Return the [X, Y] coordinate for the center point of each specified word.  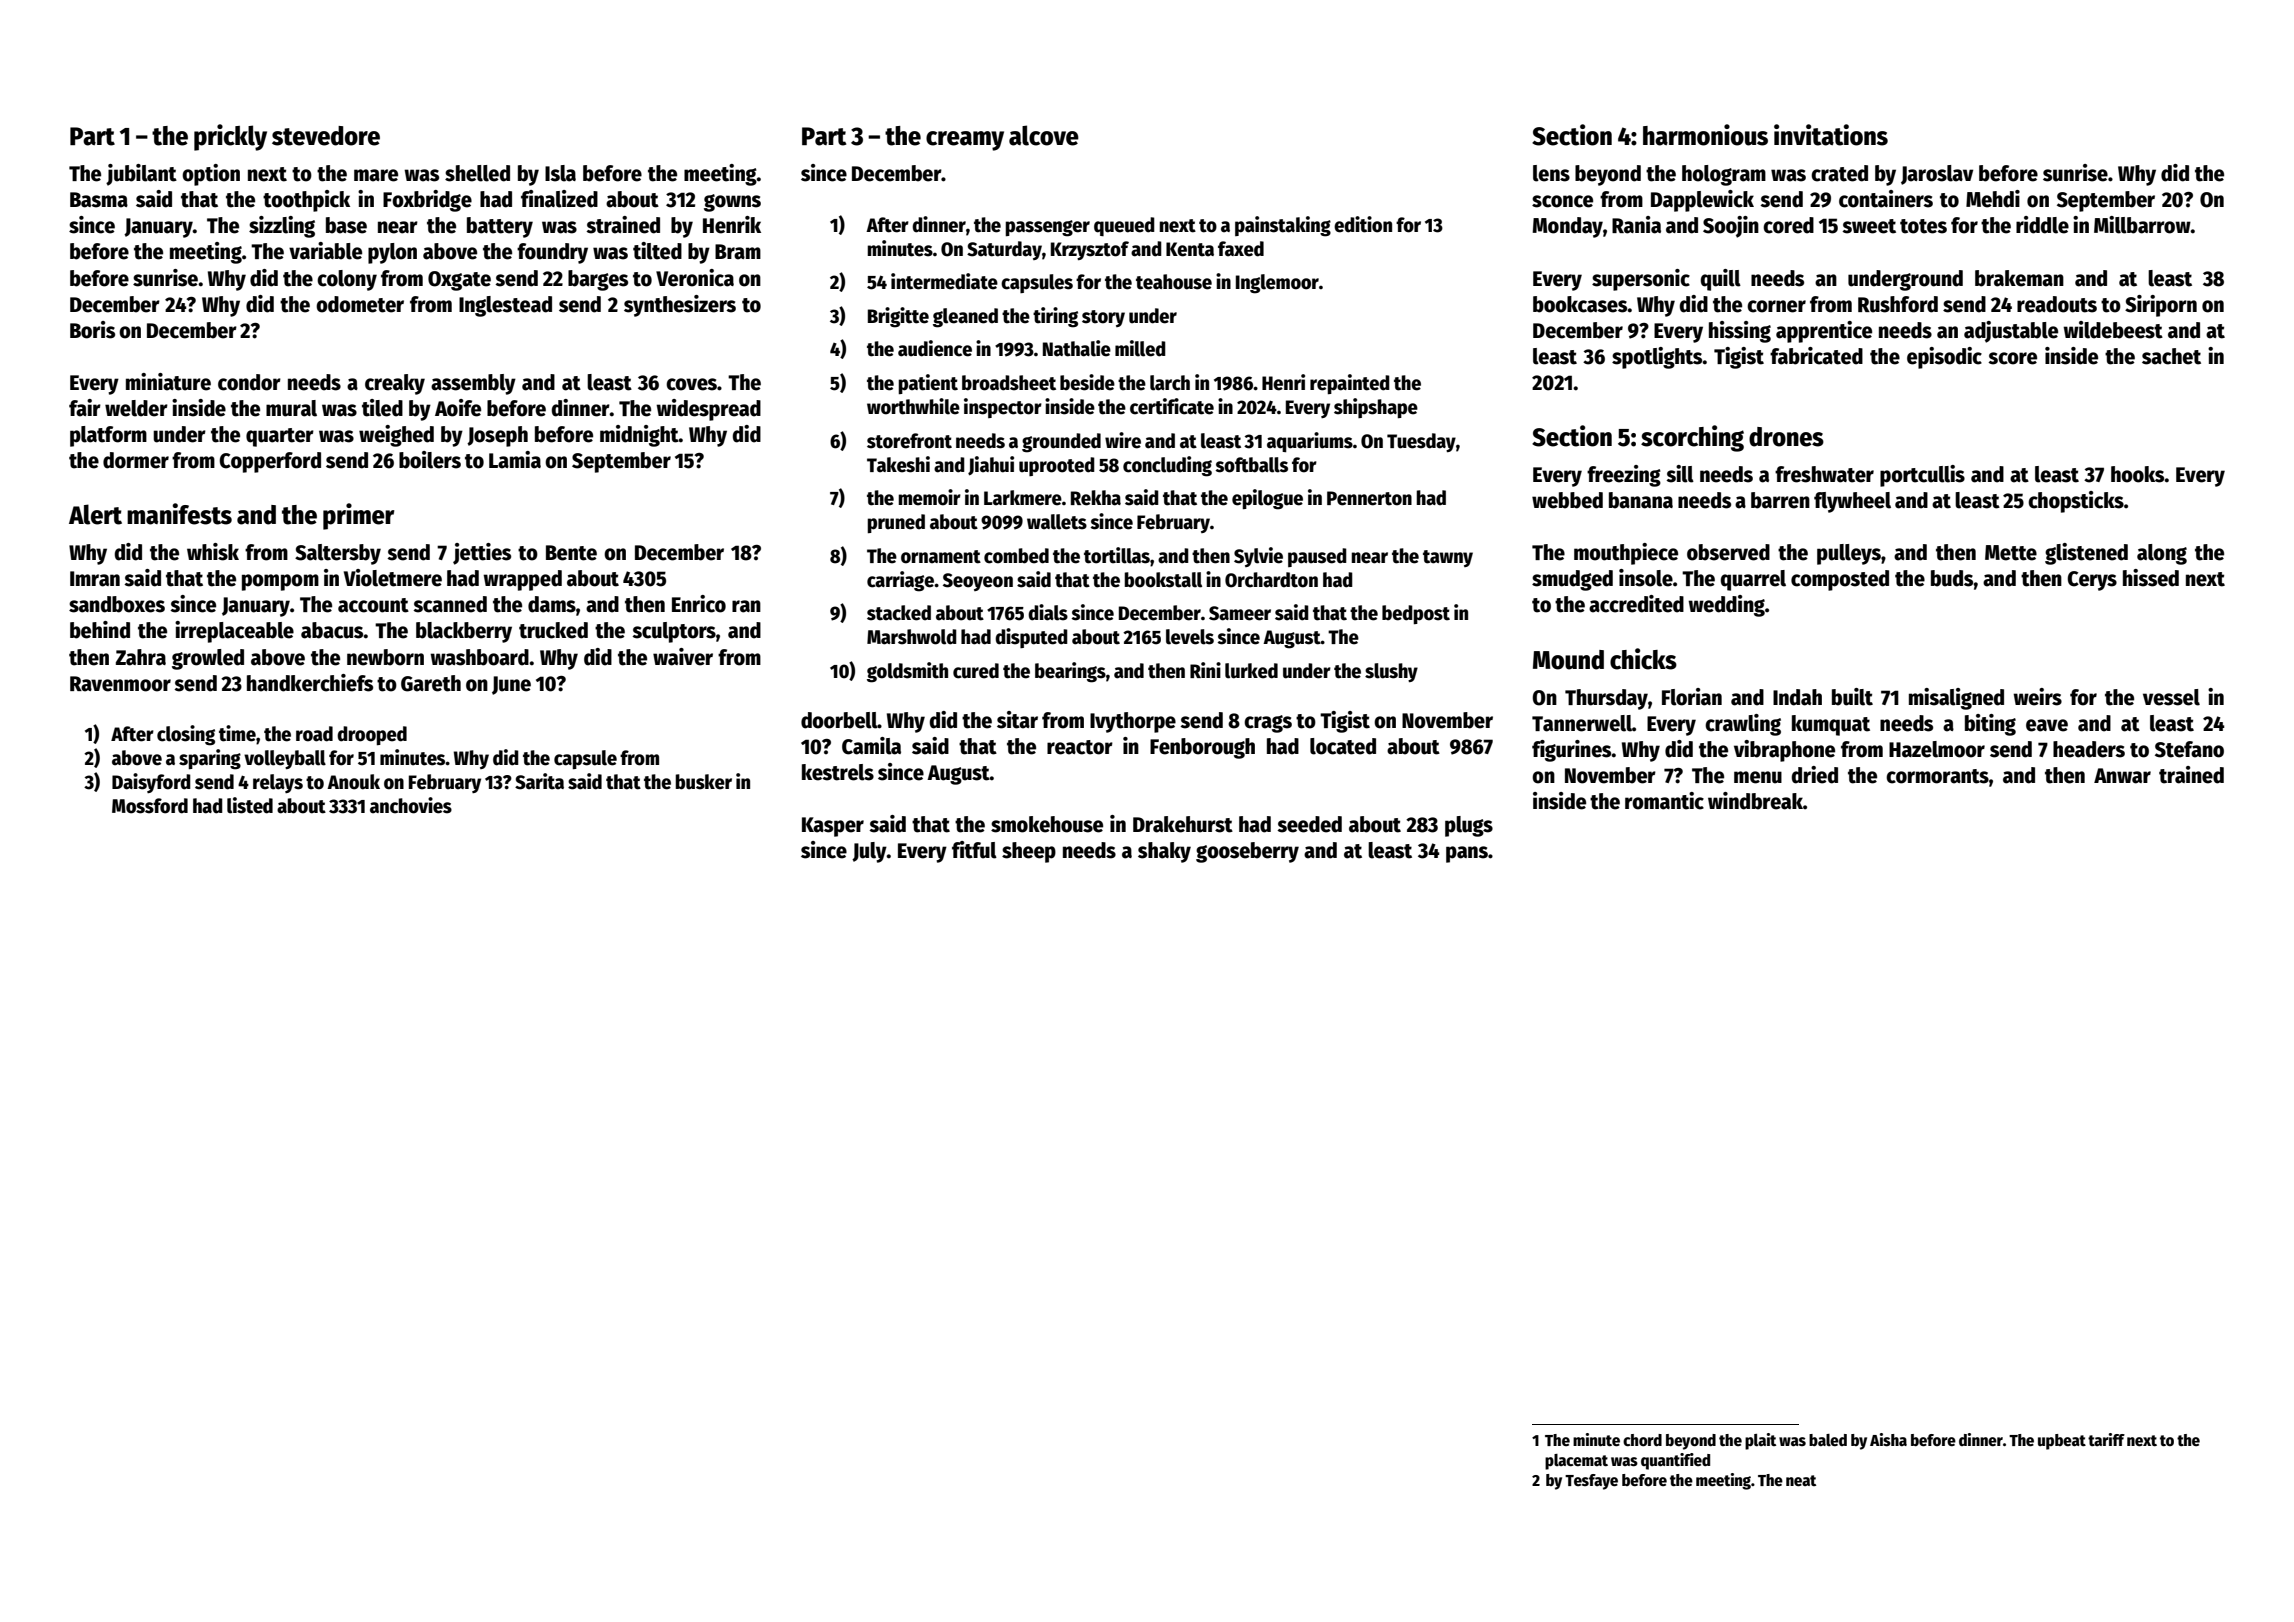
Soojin [1731, 227]
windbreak [1755, 801]
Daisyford [151, 783]
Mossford [150, 806]
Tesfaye [1591, 1482]
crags [1268, 724]
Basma [99, 200]
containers [1886, 199]
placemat [1576, 1462]
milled [1140, 348]
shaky [1164, 852]
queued [1124, 226]
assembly [473, 384]
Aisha [1888, 1439]
